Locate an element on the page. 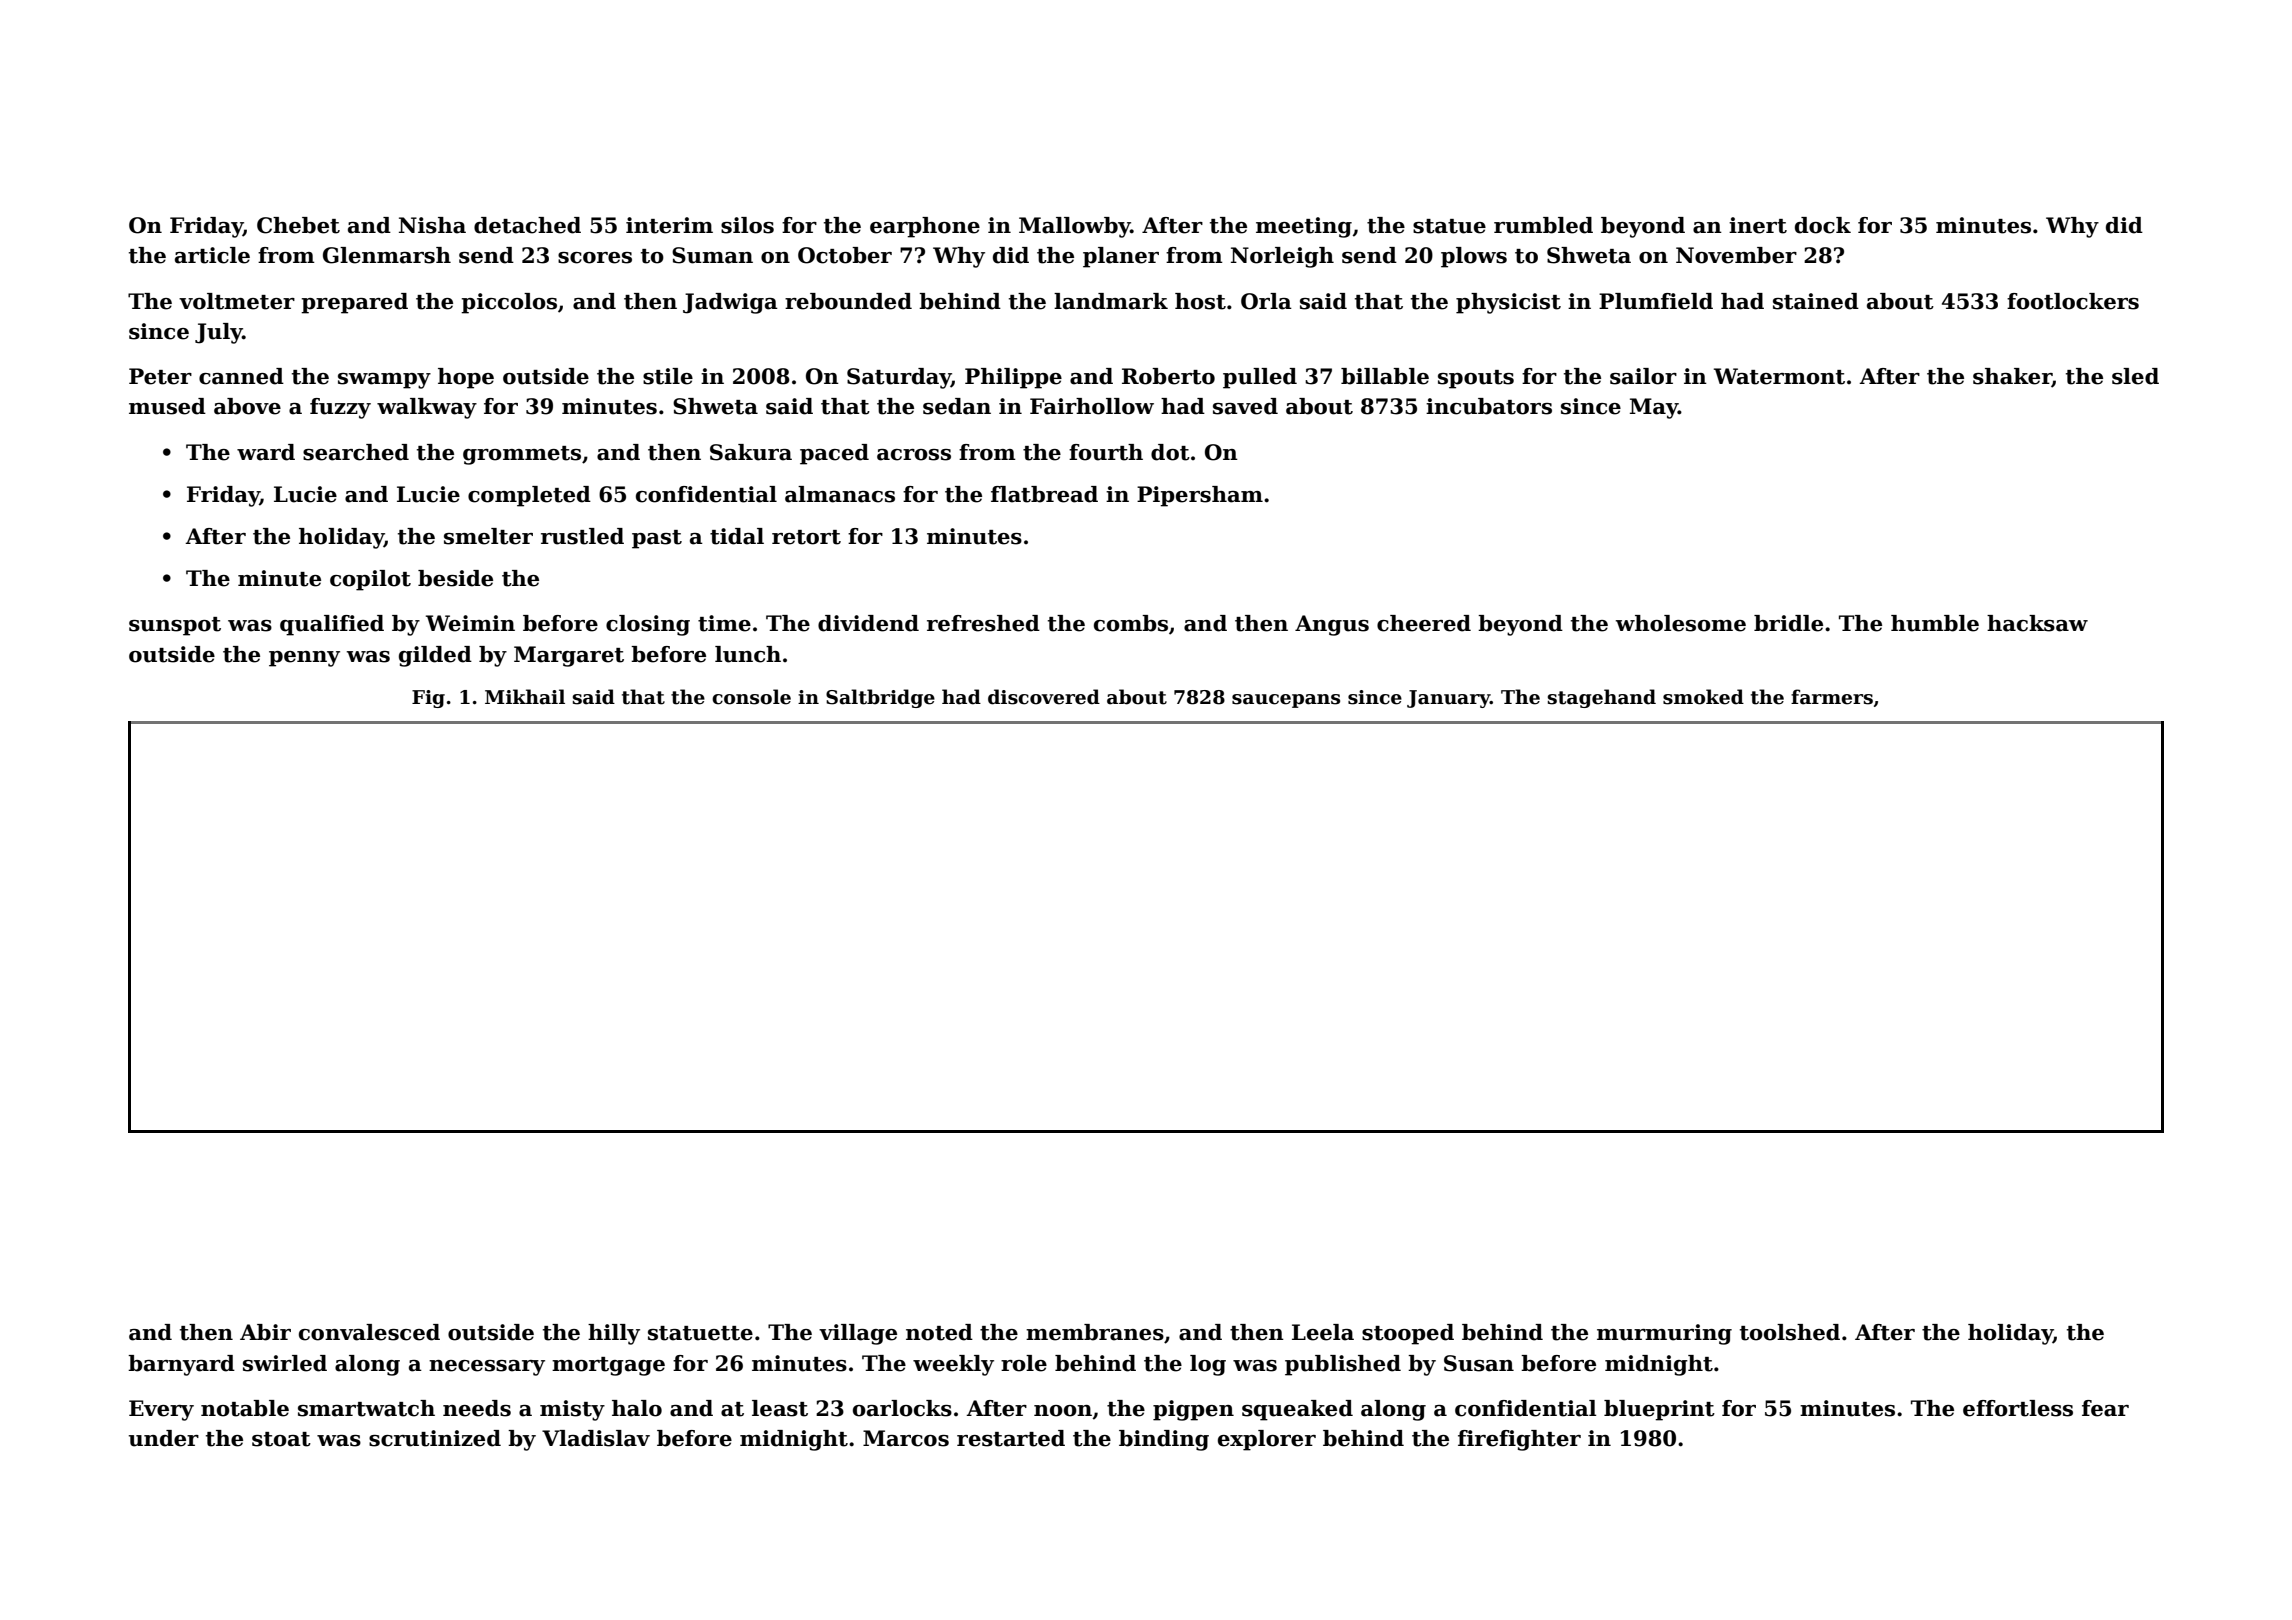 This page has height=1620, width=2292. murmuring is located at coordinates (1664, 1334).
